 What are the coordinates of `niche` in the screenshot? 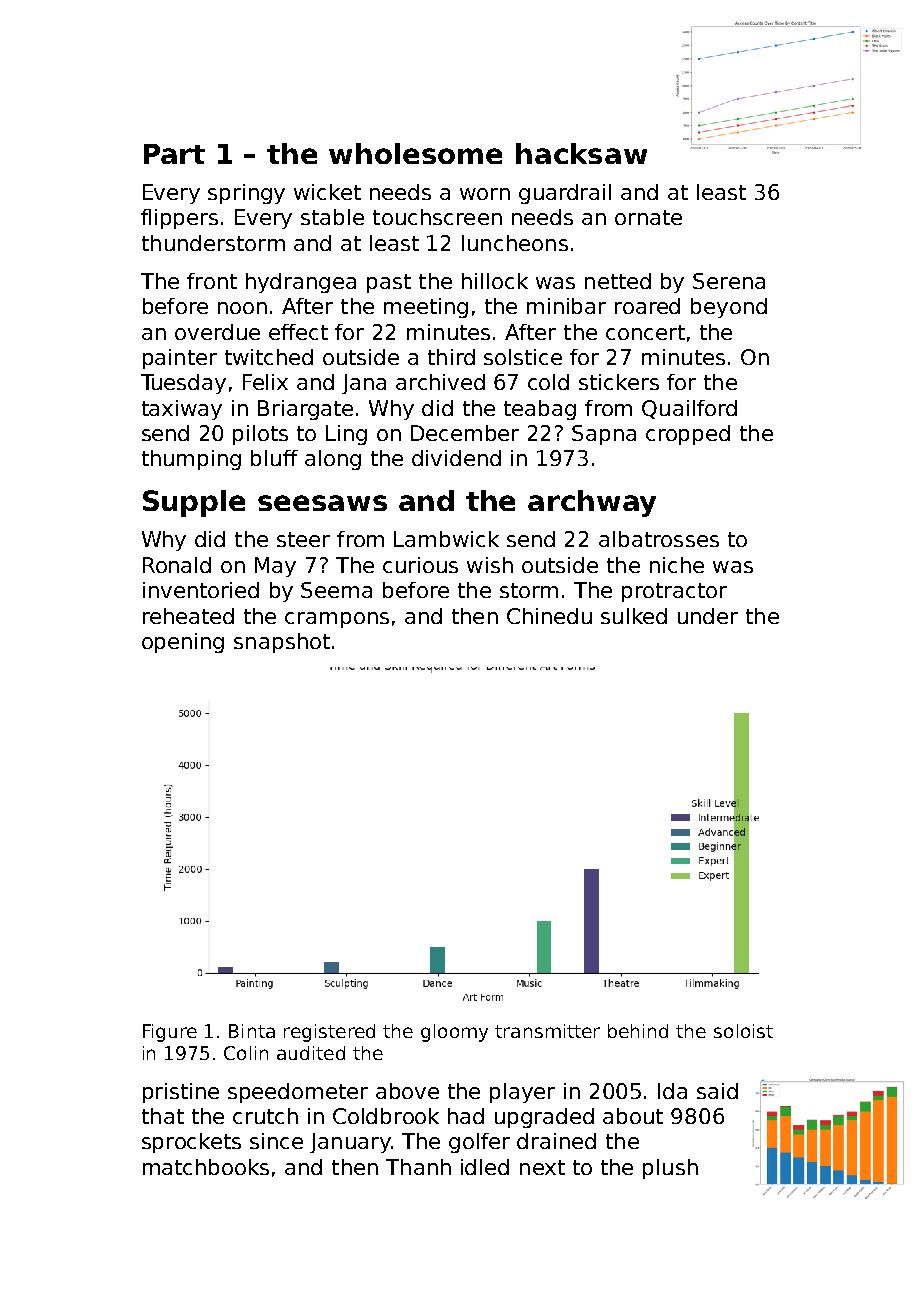 It's located at (677, 565).
